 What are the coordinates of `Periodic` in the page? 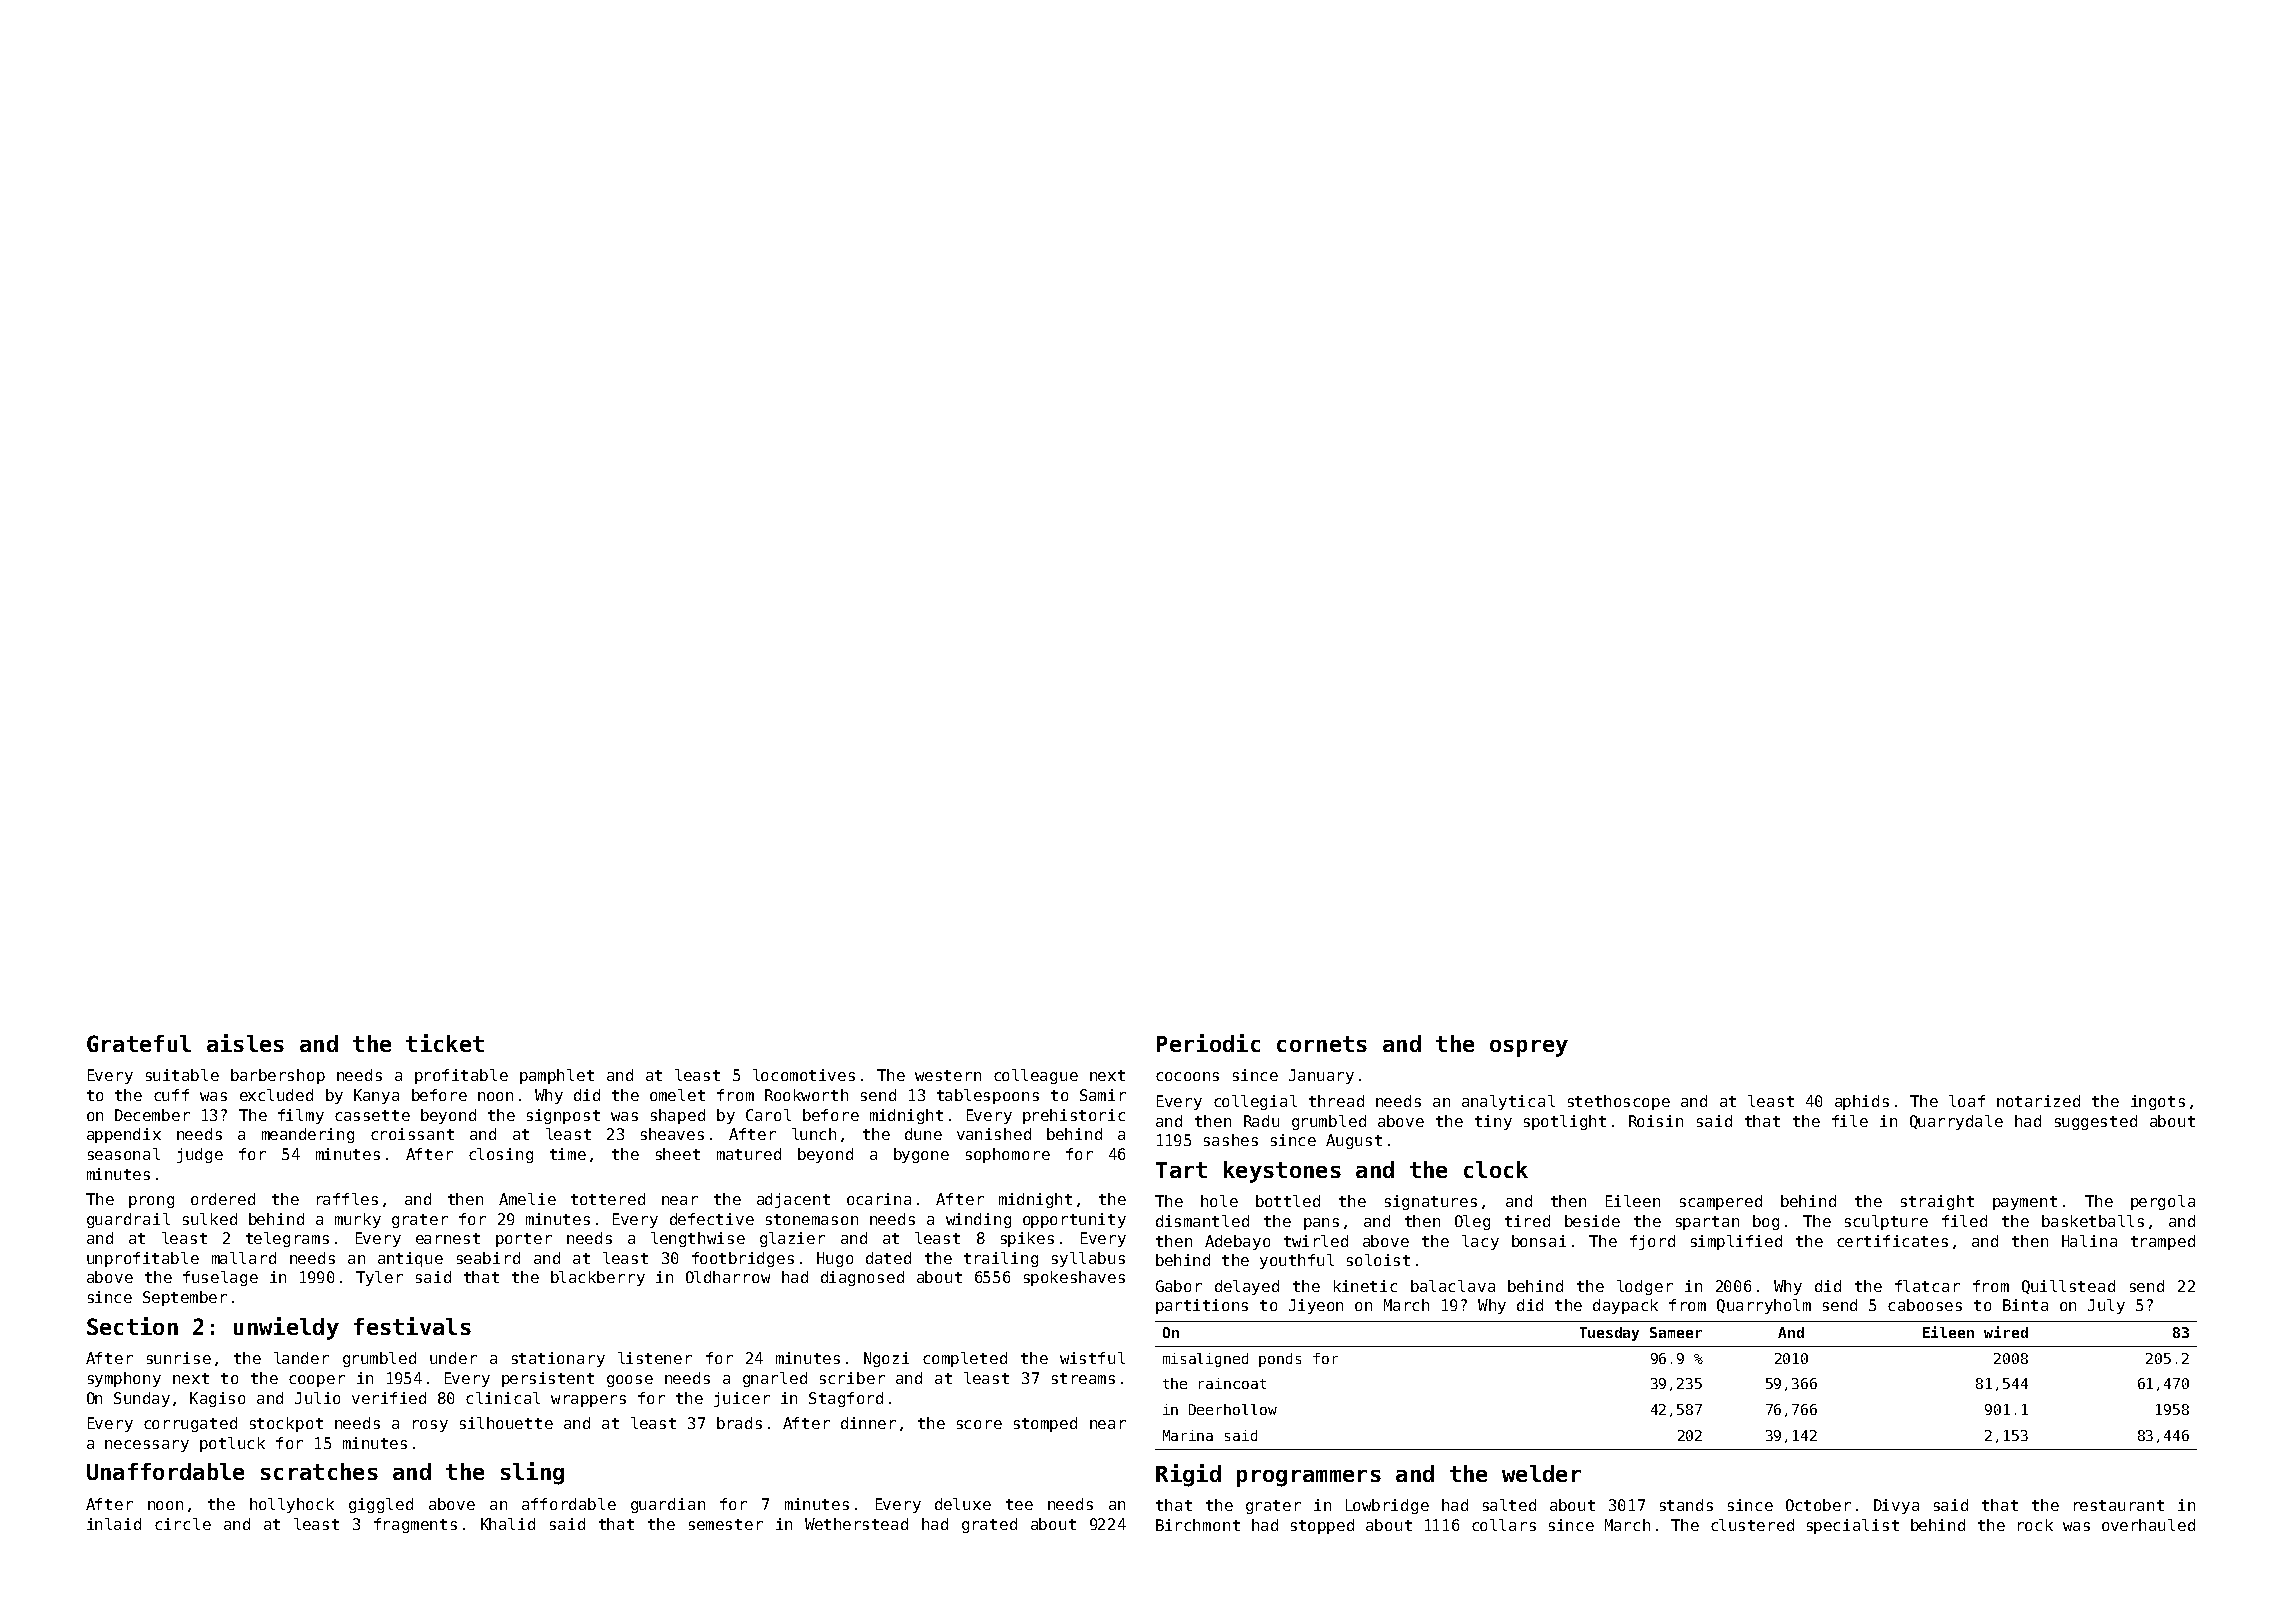 It's located at (1208, 1043).
